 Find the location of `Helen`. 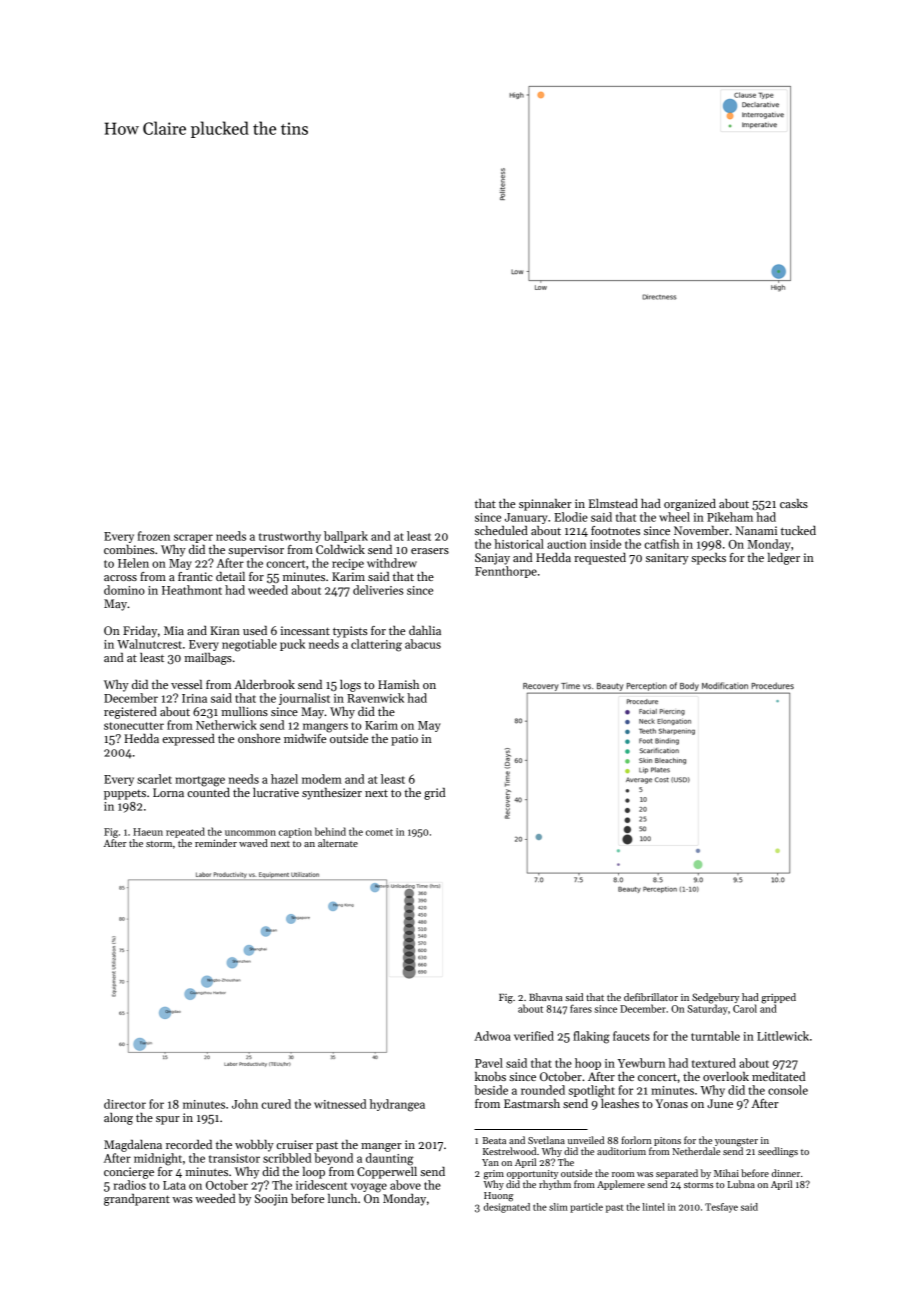

Helen is located at coordinates (133, 563).
